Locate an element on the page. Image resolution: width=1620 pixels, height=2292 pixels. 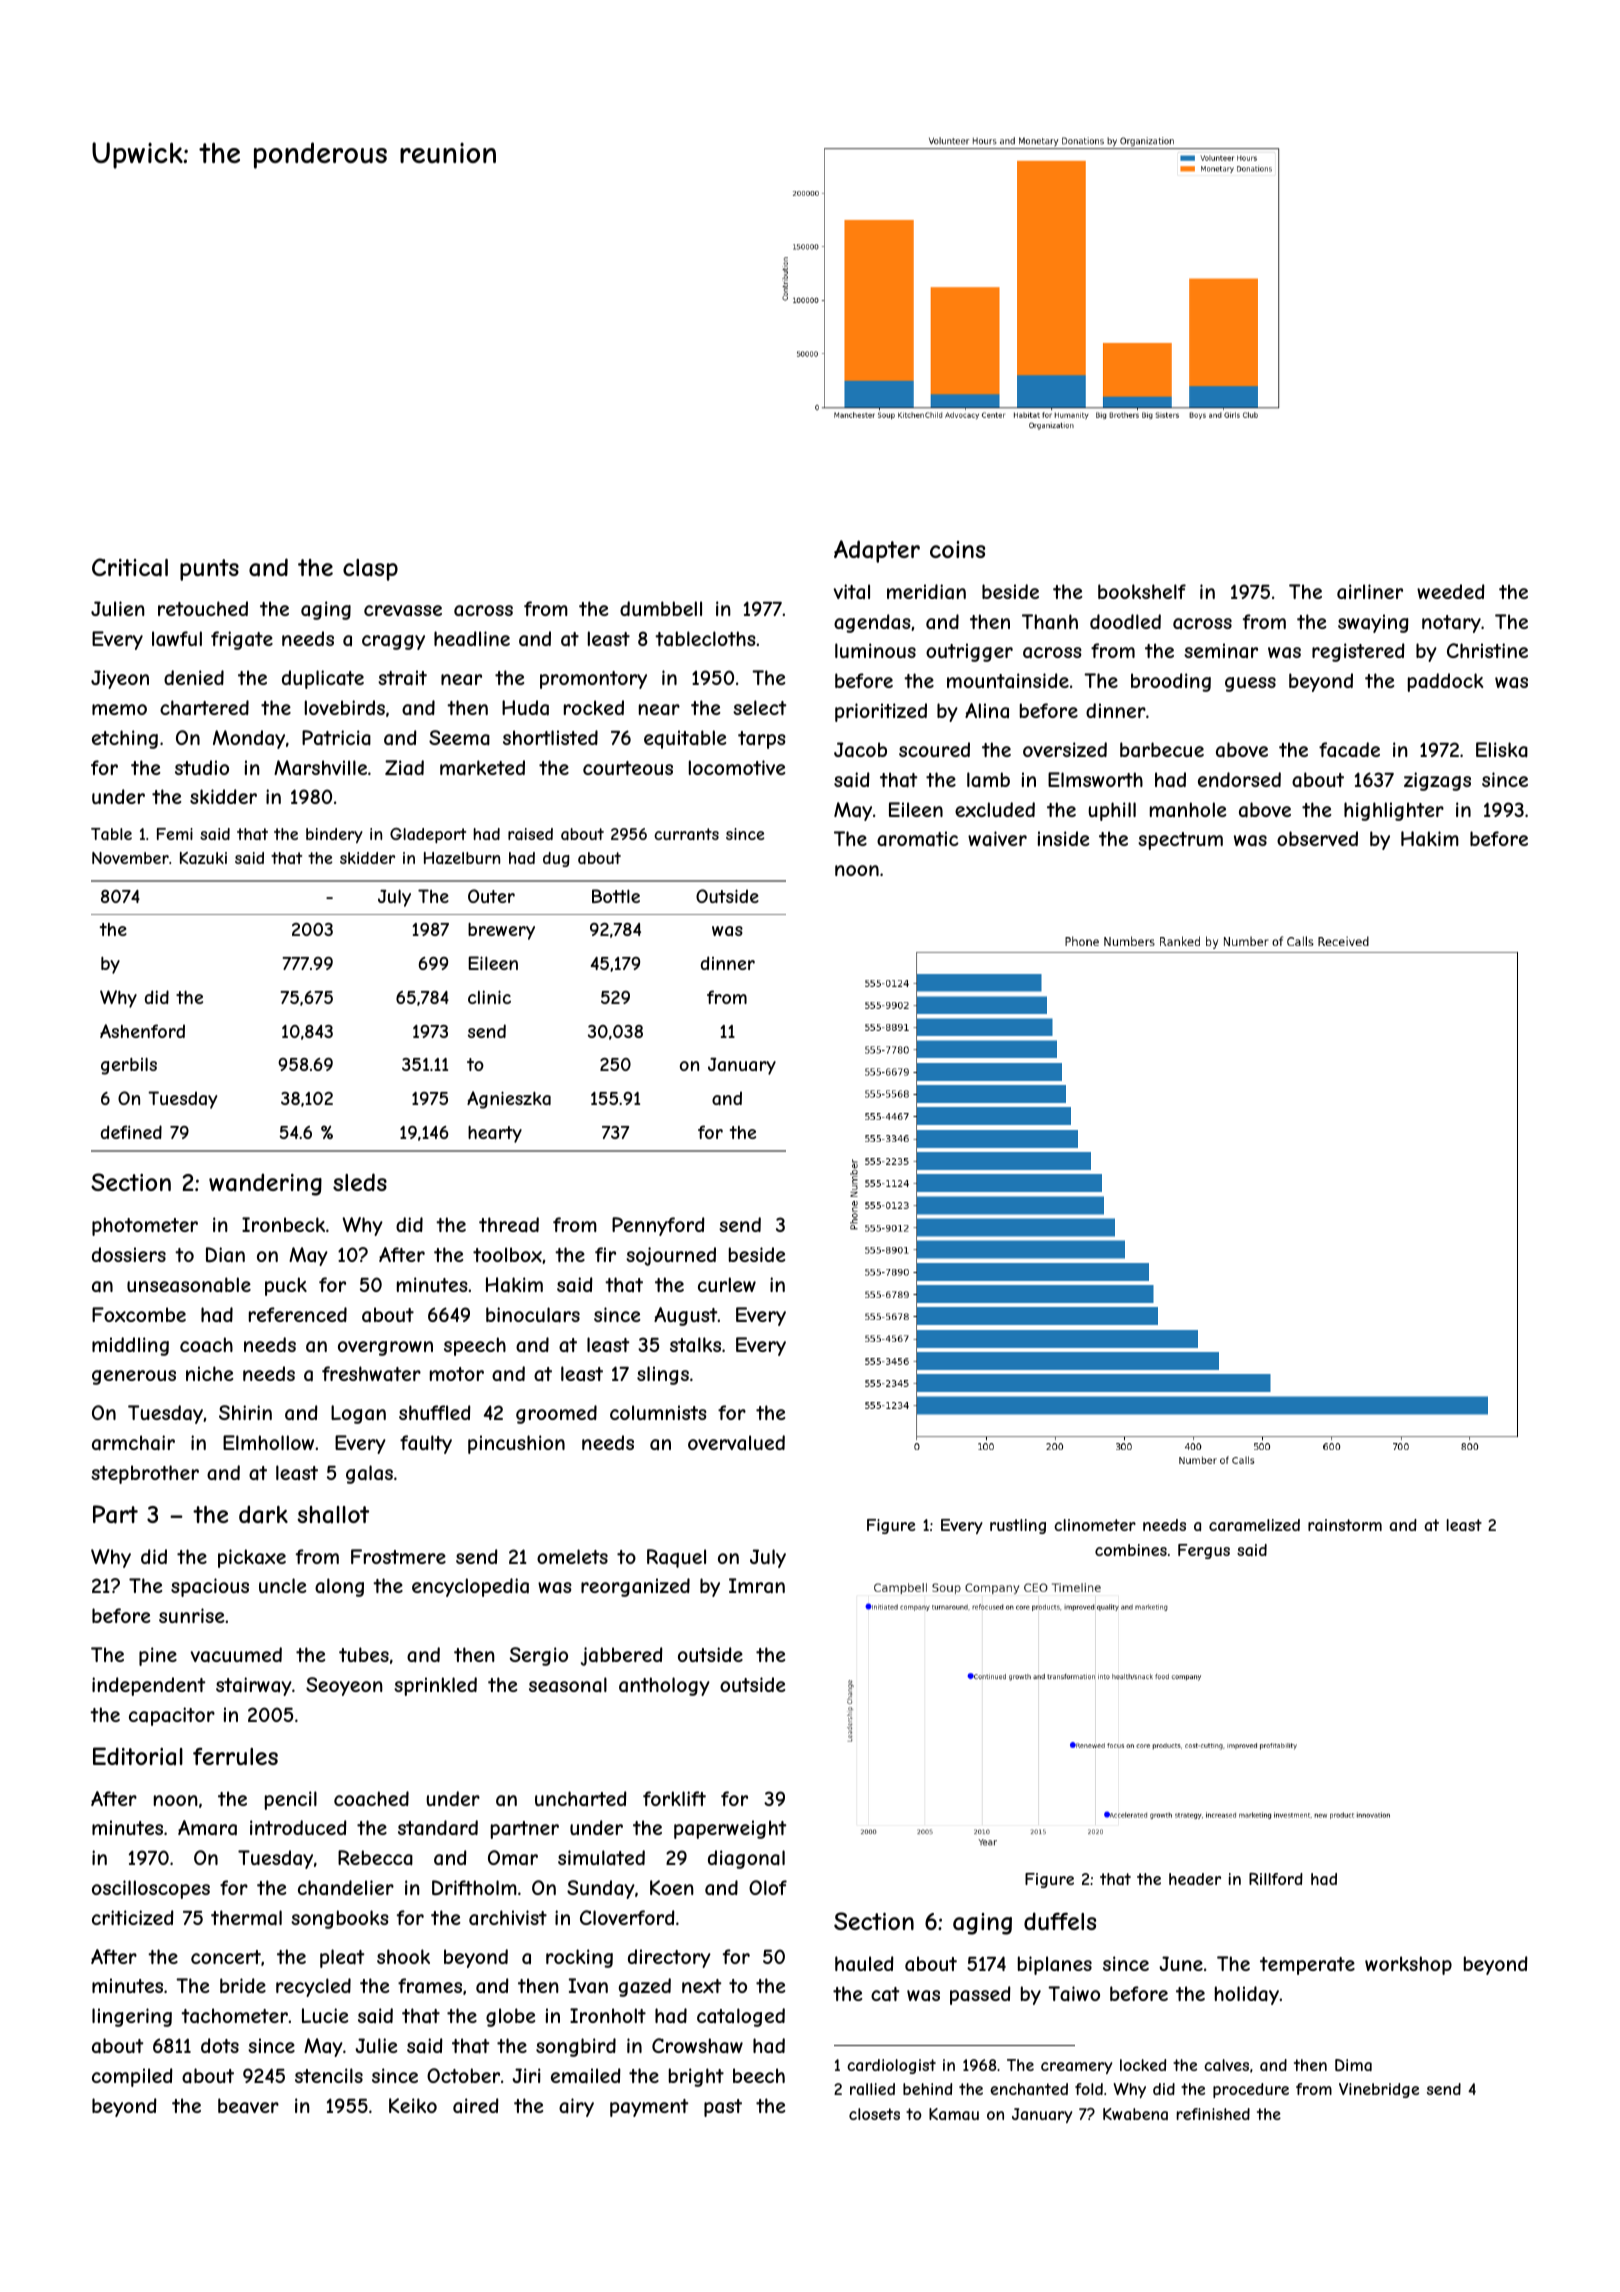
Alina is located at coordinates (987, 710).
